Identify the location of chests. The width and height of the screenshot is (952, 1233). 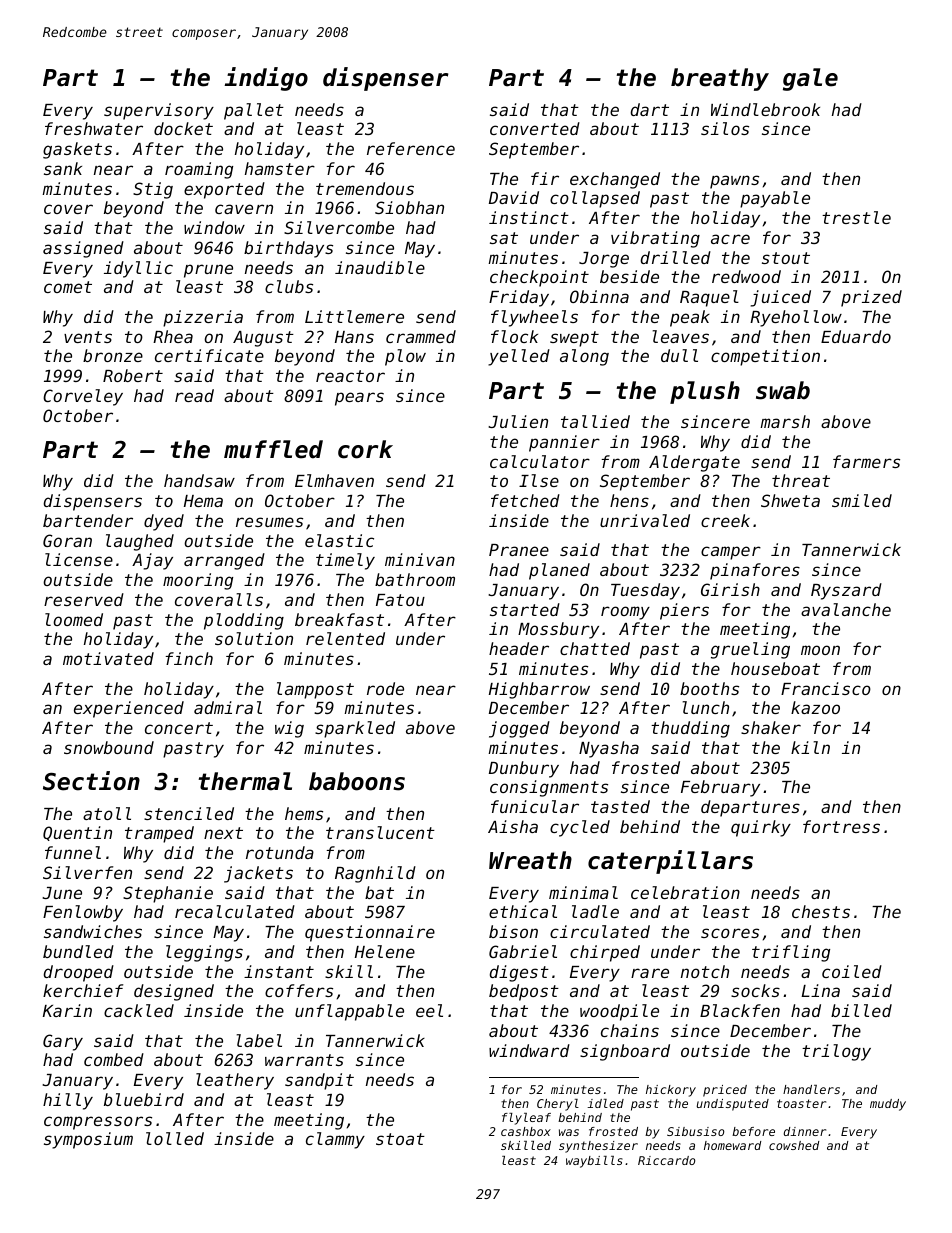
(821, 911).
